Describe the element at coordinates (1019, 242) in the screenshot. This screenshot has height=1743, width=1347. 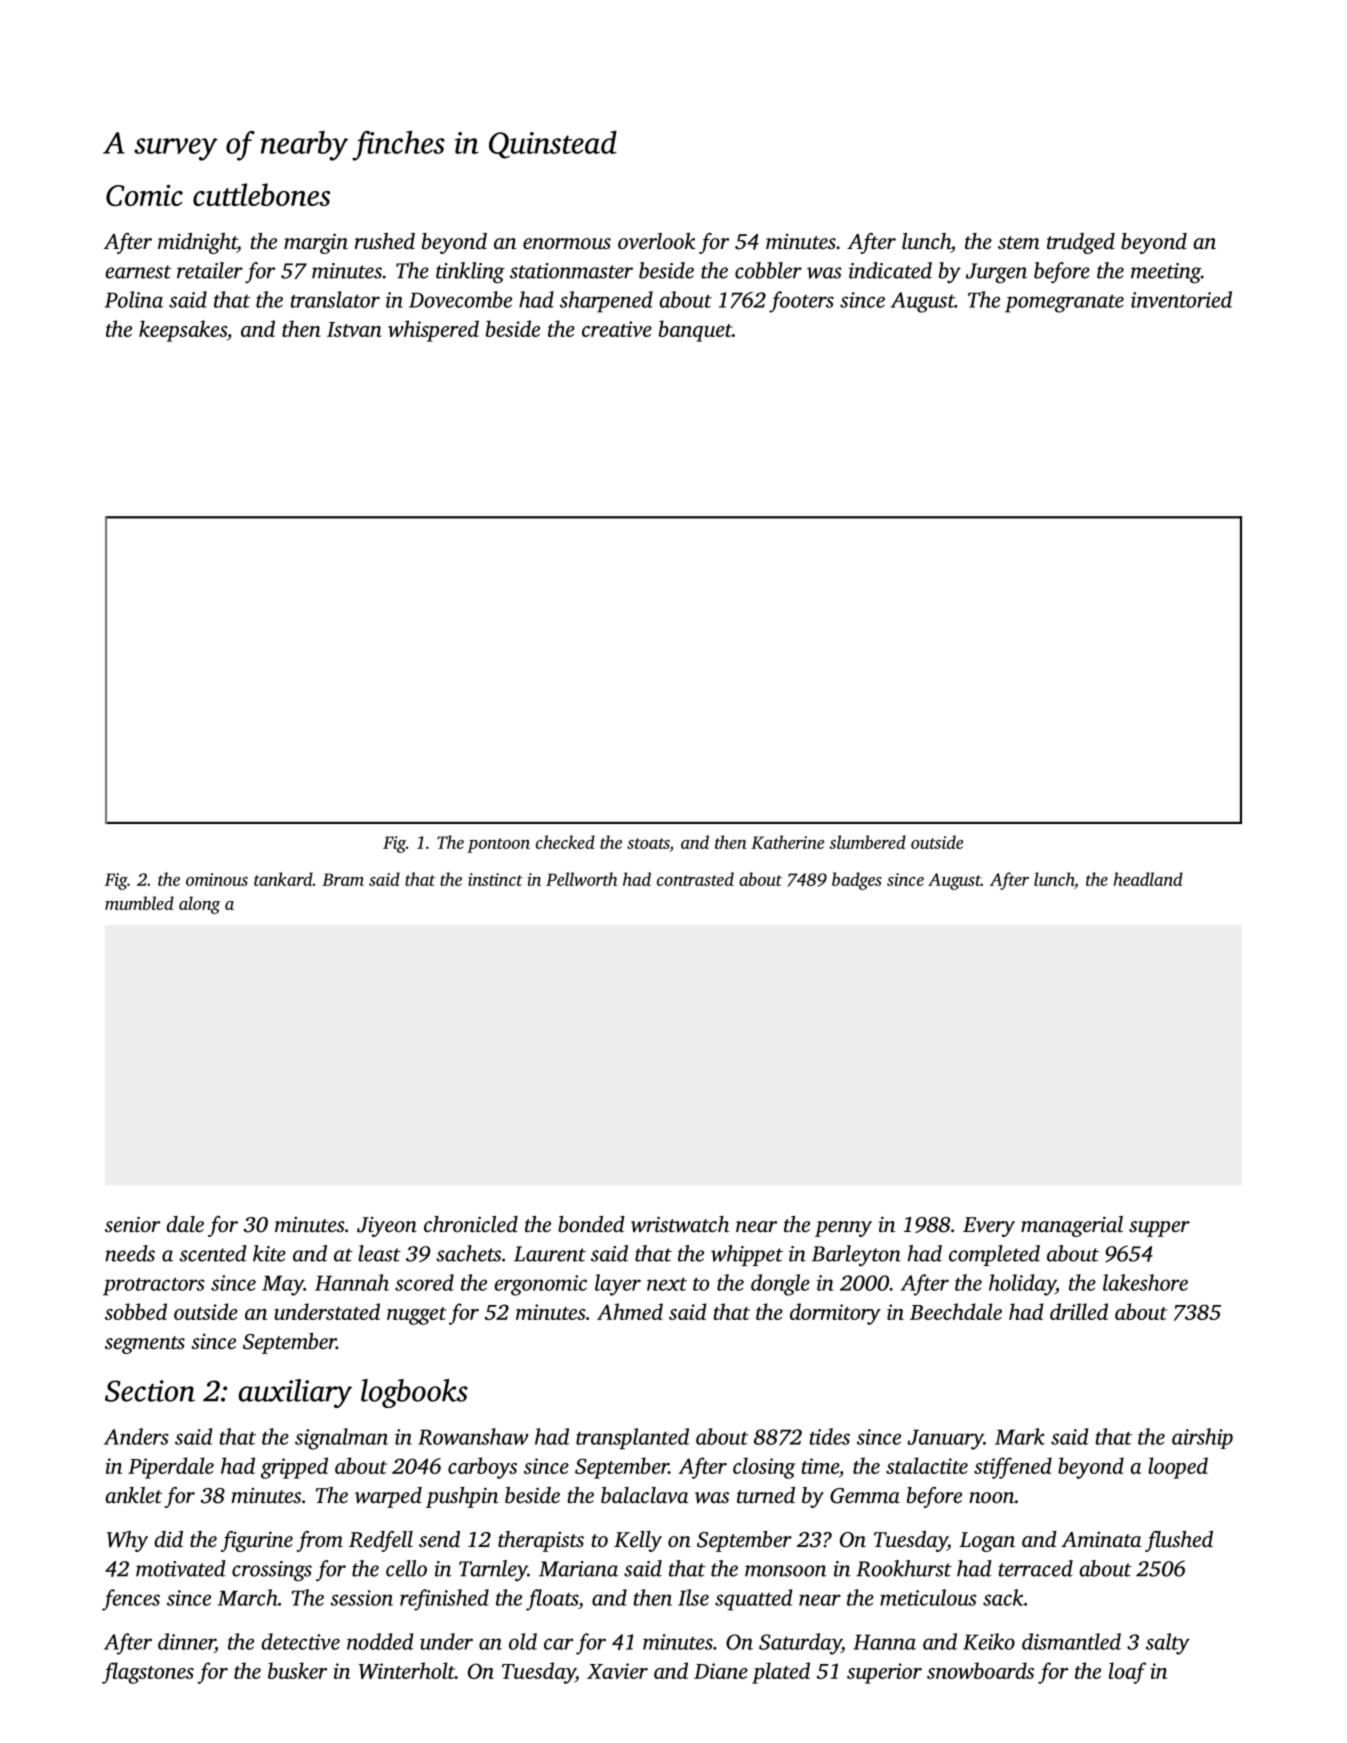
I see `stem` at that location.
